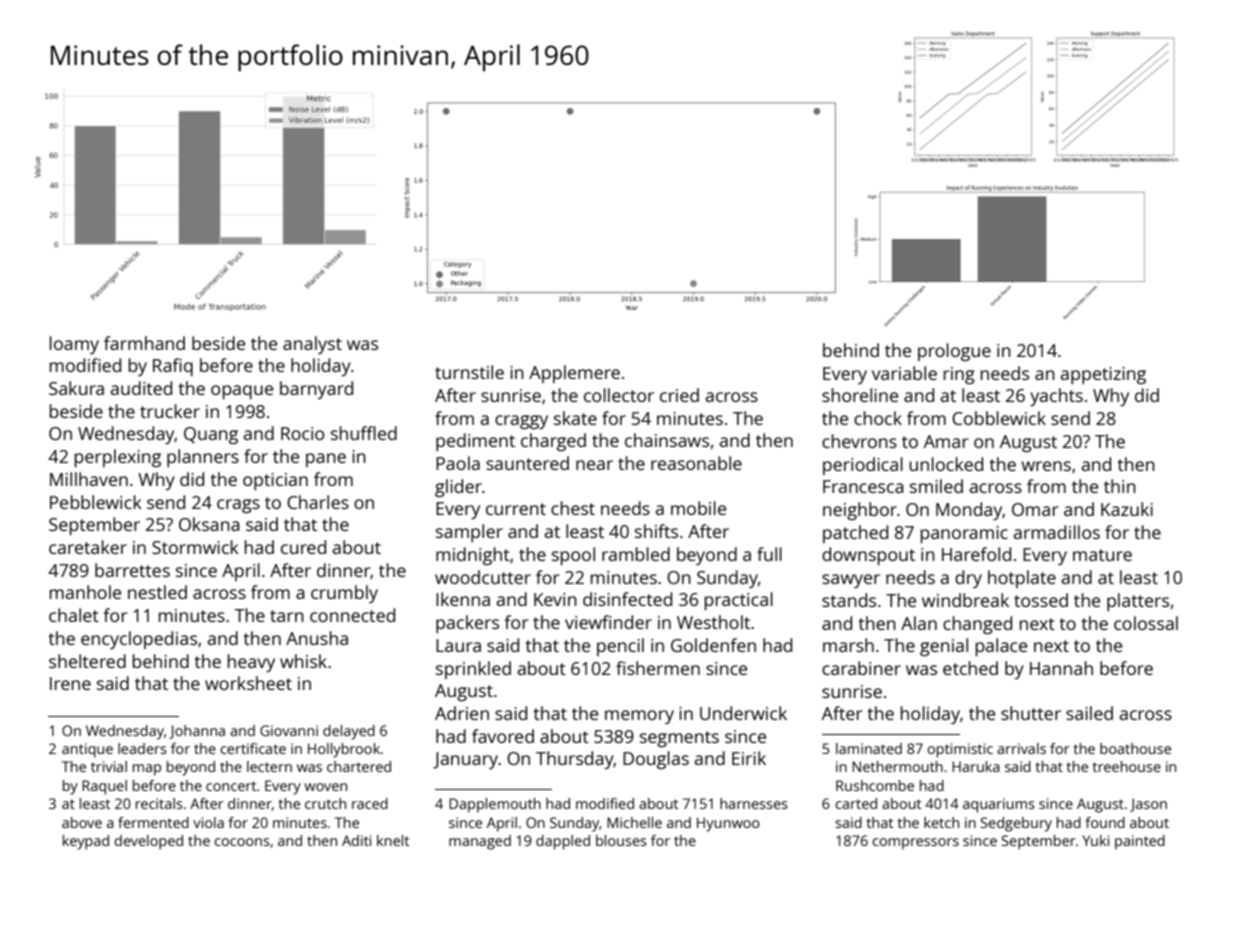 Image resolution: width=1233 pixels, height=952 pixels. Describe the element at coordinates (495, 805) in the screenshot. I see `Dapplemouth` at that location.
